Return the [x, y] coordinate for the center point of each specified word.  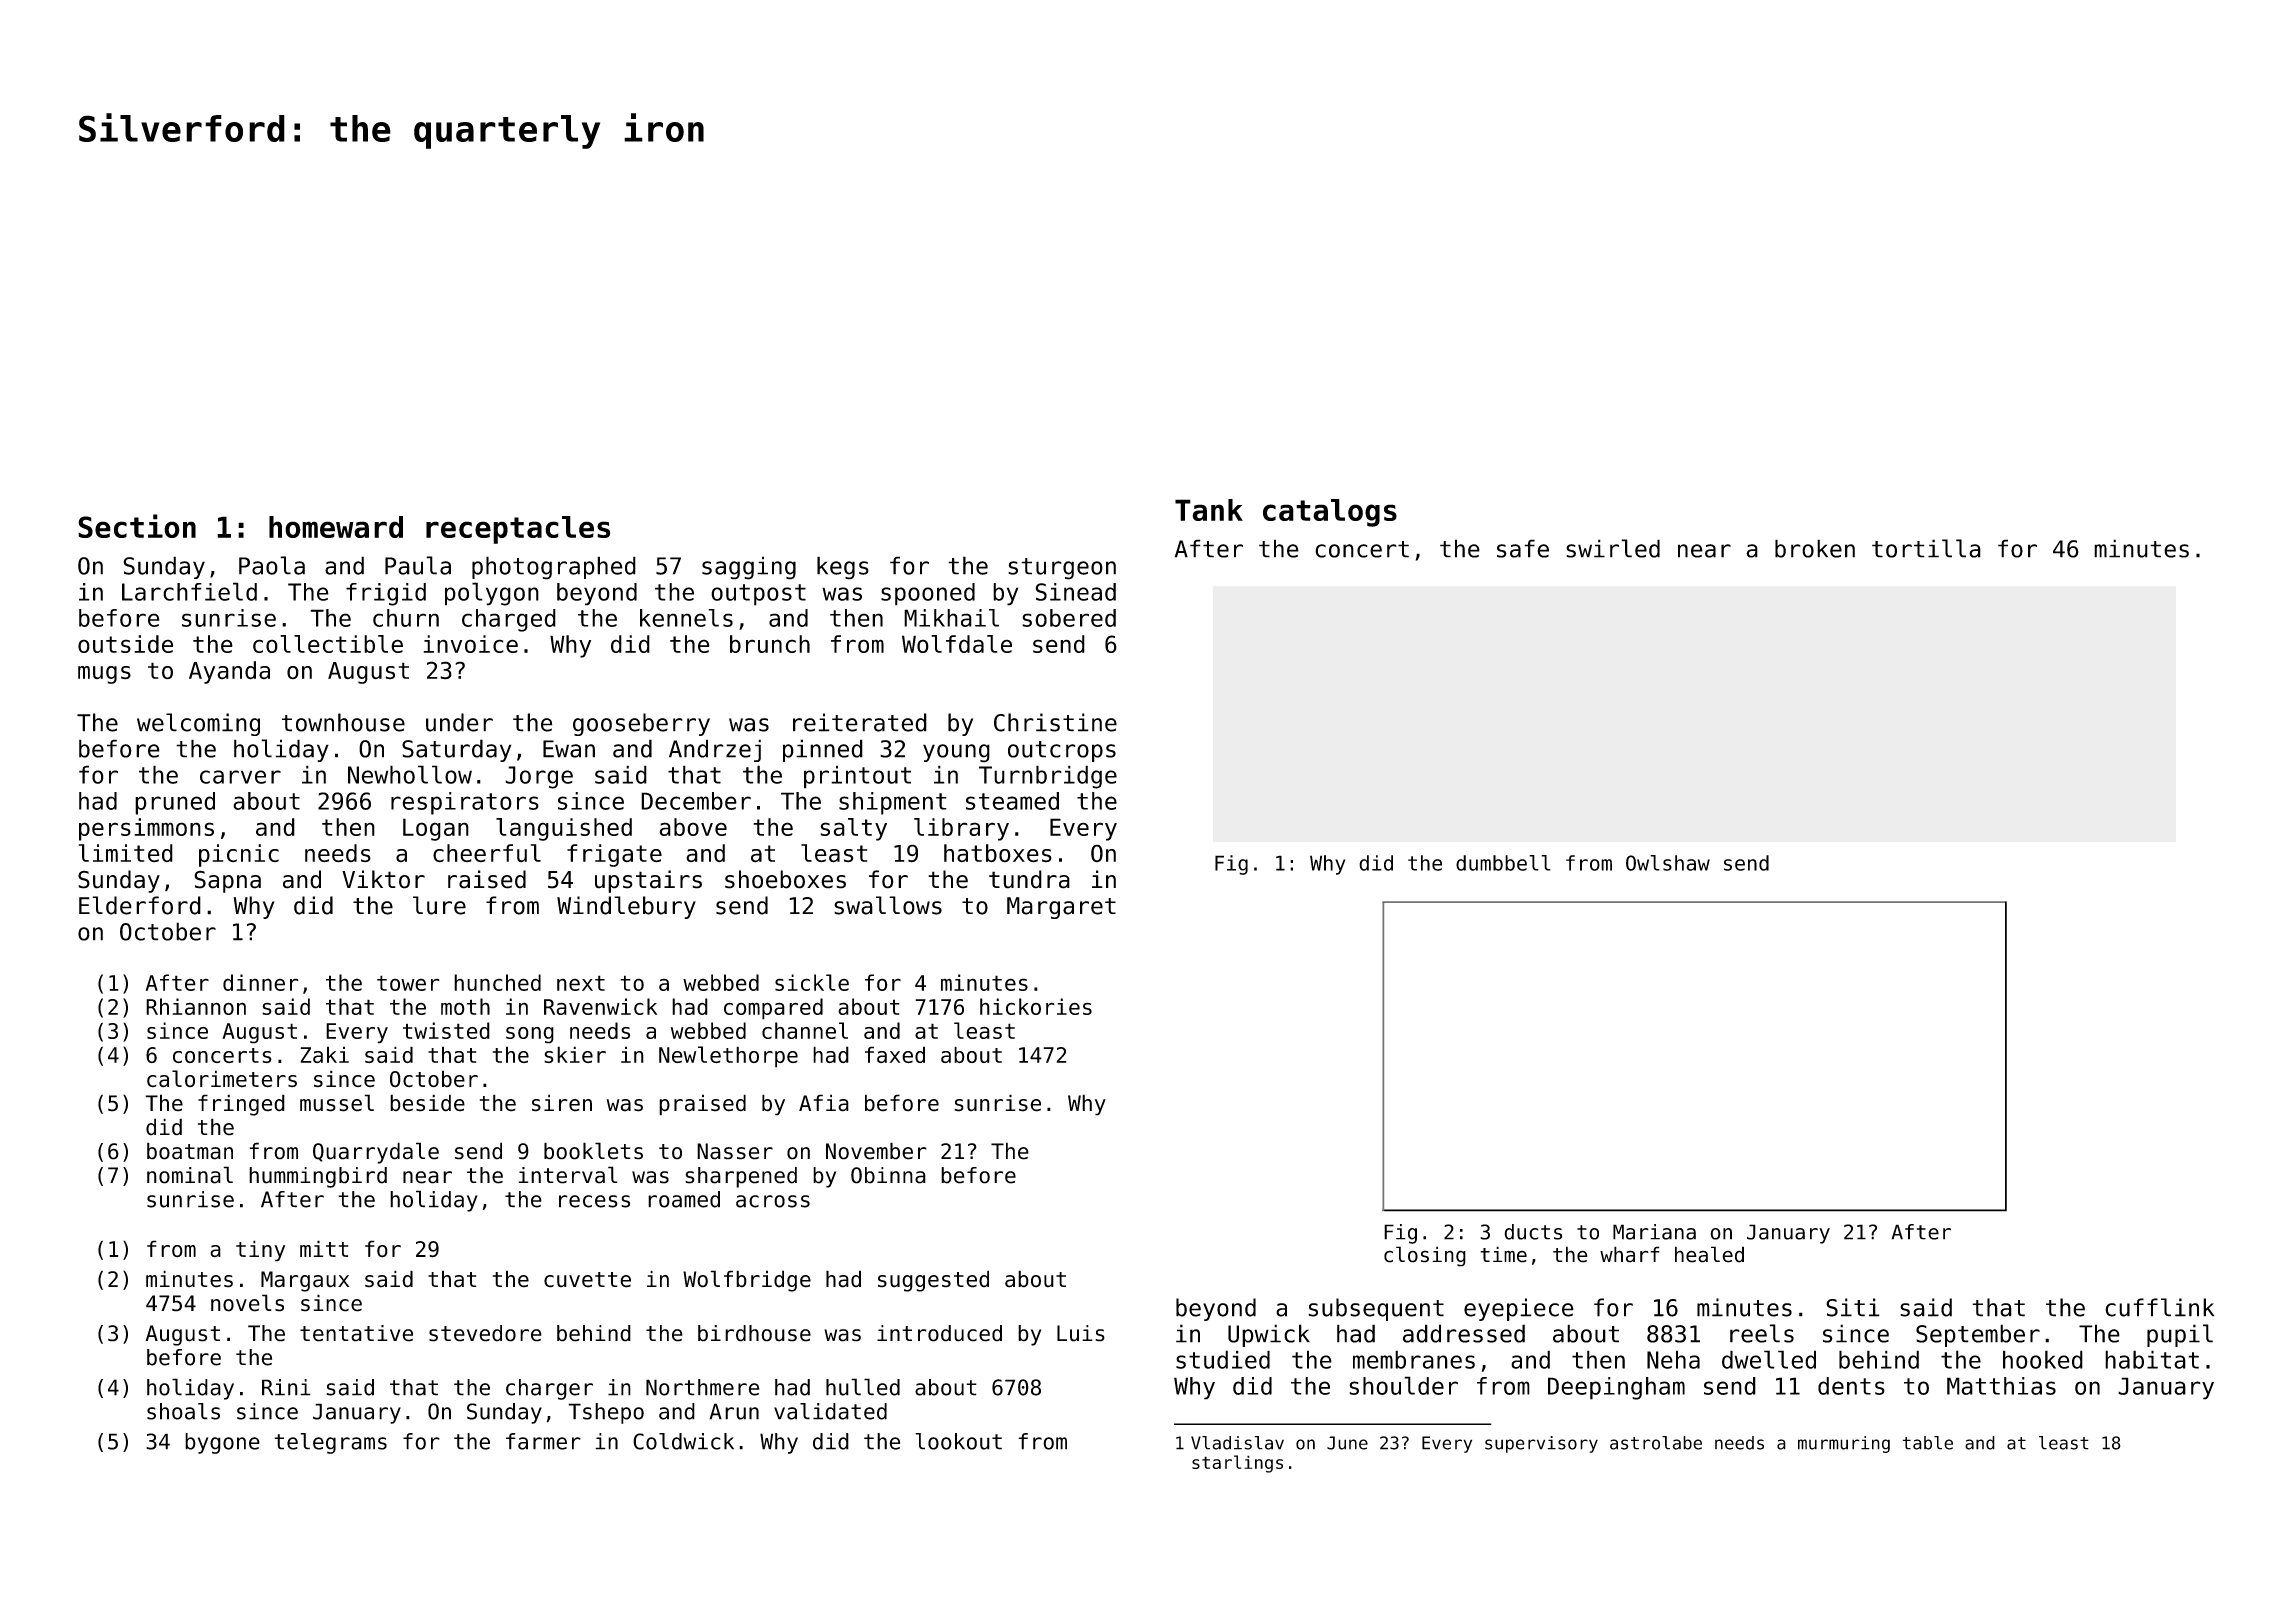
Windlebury [626, 907]
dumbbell [1503, 863]
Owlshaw [1668, 863]
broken [1815, 548]
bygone [222, 1443]
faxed [895, 1055]
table [1928, 1443]
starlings [1237, 1464]
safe [1523, 548]
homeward [336, 527]
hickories [1036, 1006]
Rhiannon [196, 1006]
